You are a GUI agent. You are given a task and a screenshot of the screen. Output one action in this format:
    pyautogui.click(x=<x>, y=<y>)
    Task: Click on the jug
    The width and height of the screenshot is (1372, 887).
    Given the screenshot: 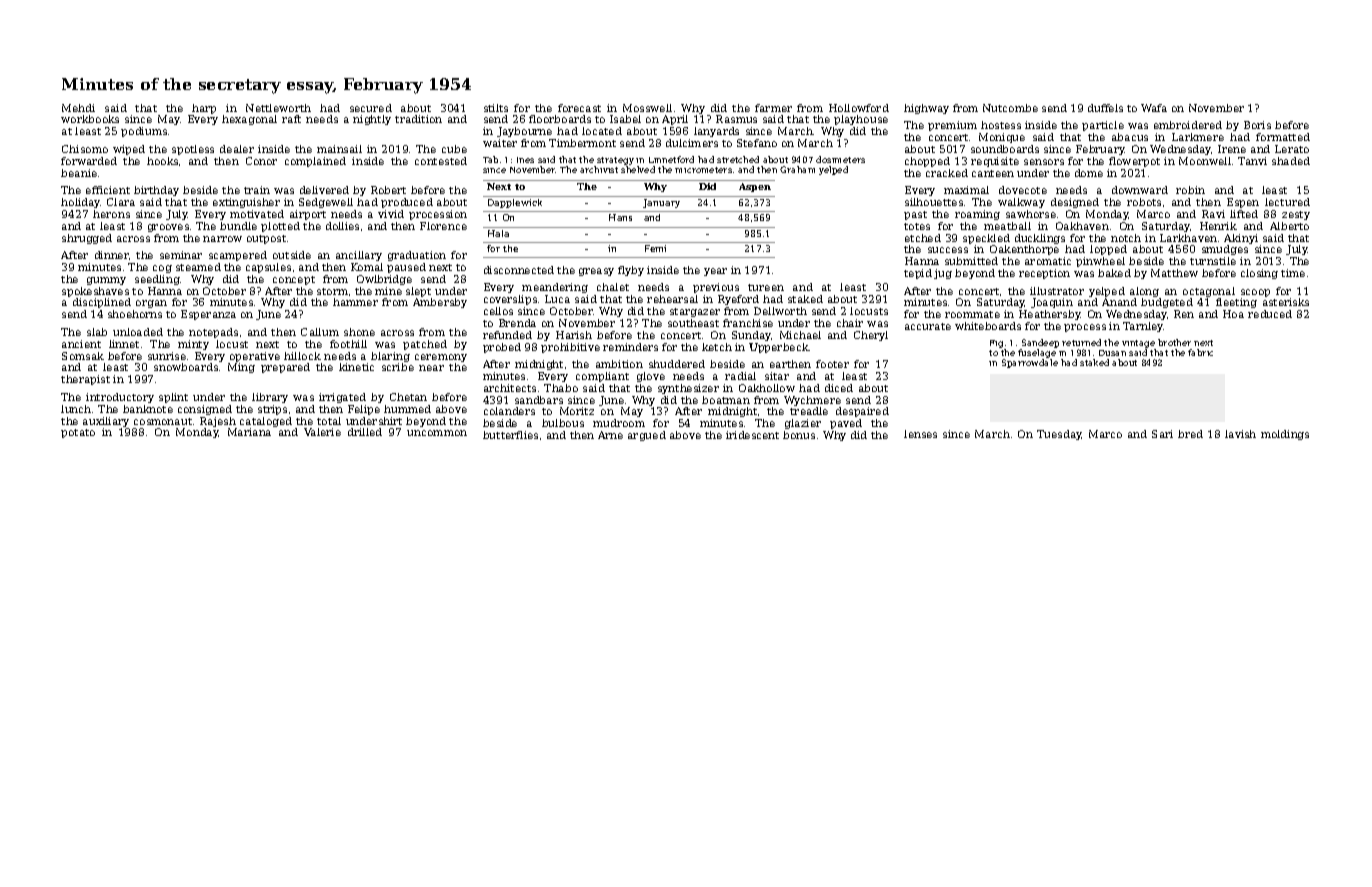 What is the action you would take?
    pyautogui.click(x=943, y=274)
